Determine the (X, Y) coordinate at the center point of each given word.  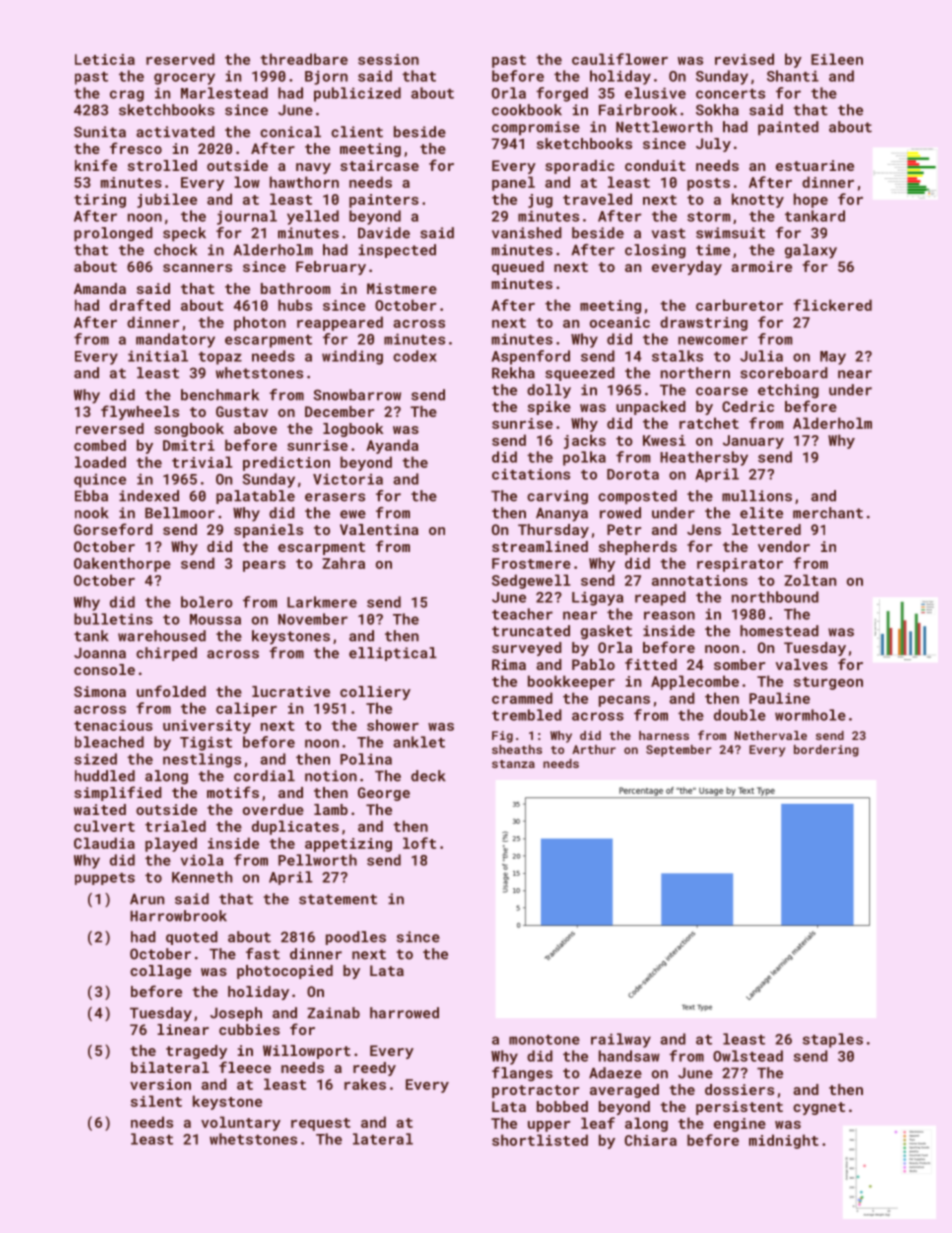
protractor (535, 1091)
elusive (655, 93)
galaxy (811, 251)
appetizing (348, 845)
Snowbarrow (357, 395)
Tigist (206, 743)
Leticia (105, 59)
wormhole (810, 715)
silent (156, 1101)
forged (562, 94)
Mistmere (402, 288)
